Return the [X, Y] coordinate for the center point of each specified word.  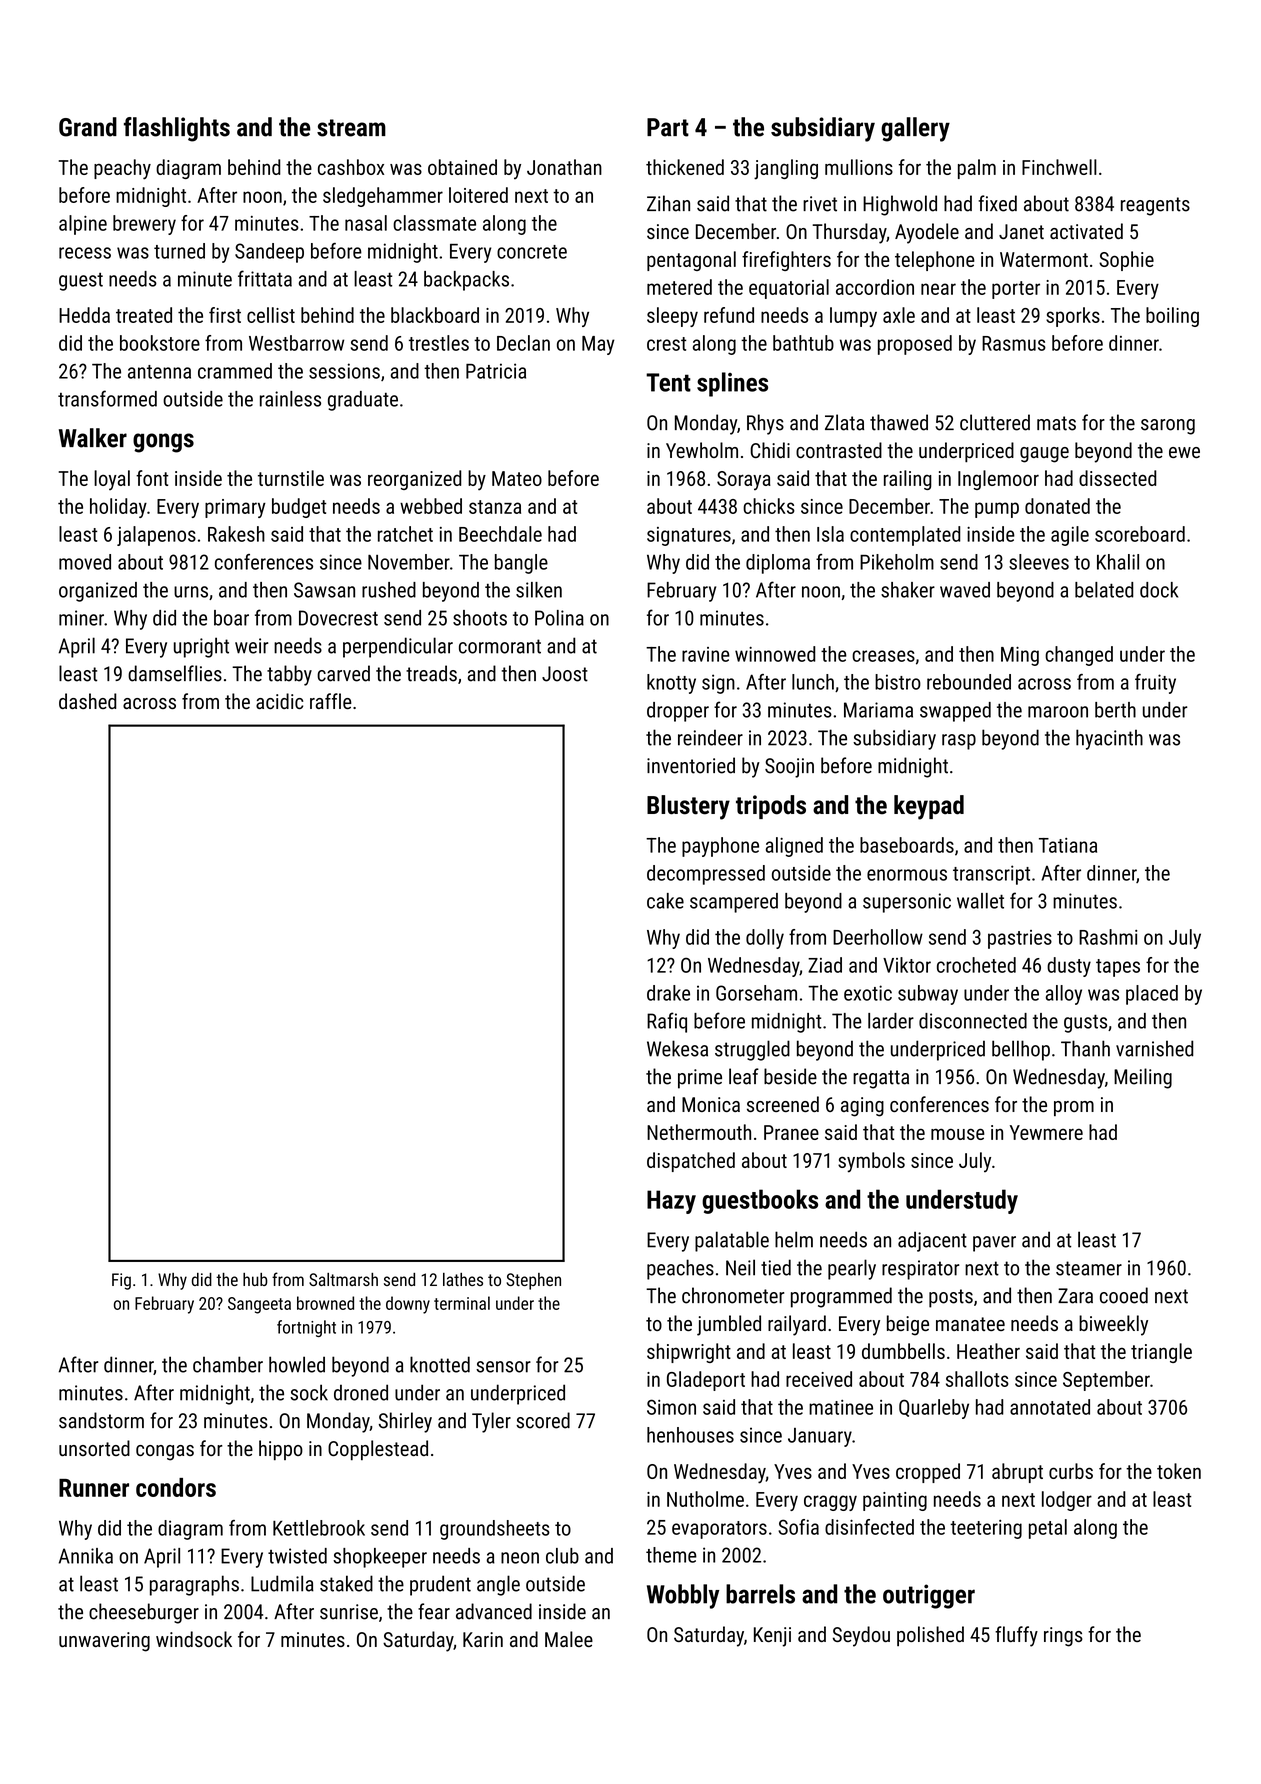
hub [255, 1279]
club [562, 1556]
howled [297, 1364]
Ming [1020, 656]
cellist [271, 315]
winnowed [775, 654]
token [1179, 1471]
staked [346, 1583]
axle [899, 315]
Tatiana [1068, 845]
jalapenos [156, 536]
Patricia [496, 371]
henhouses [690, 1435]
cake [665, 901]
